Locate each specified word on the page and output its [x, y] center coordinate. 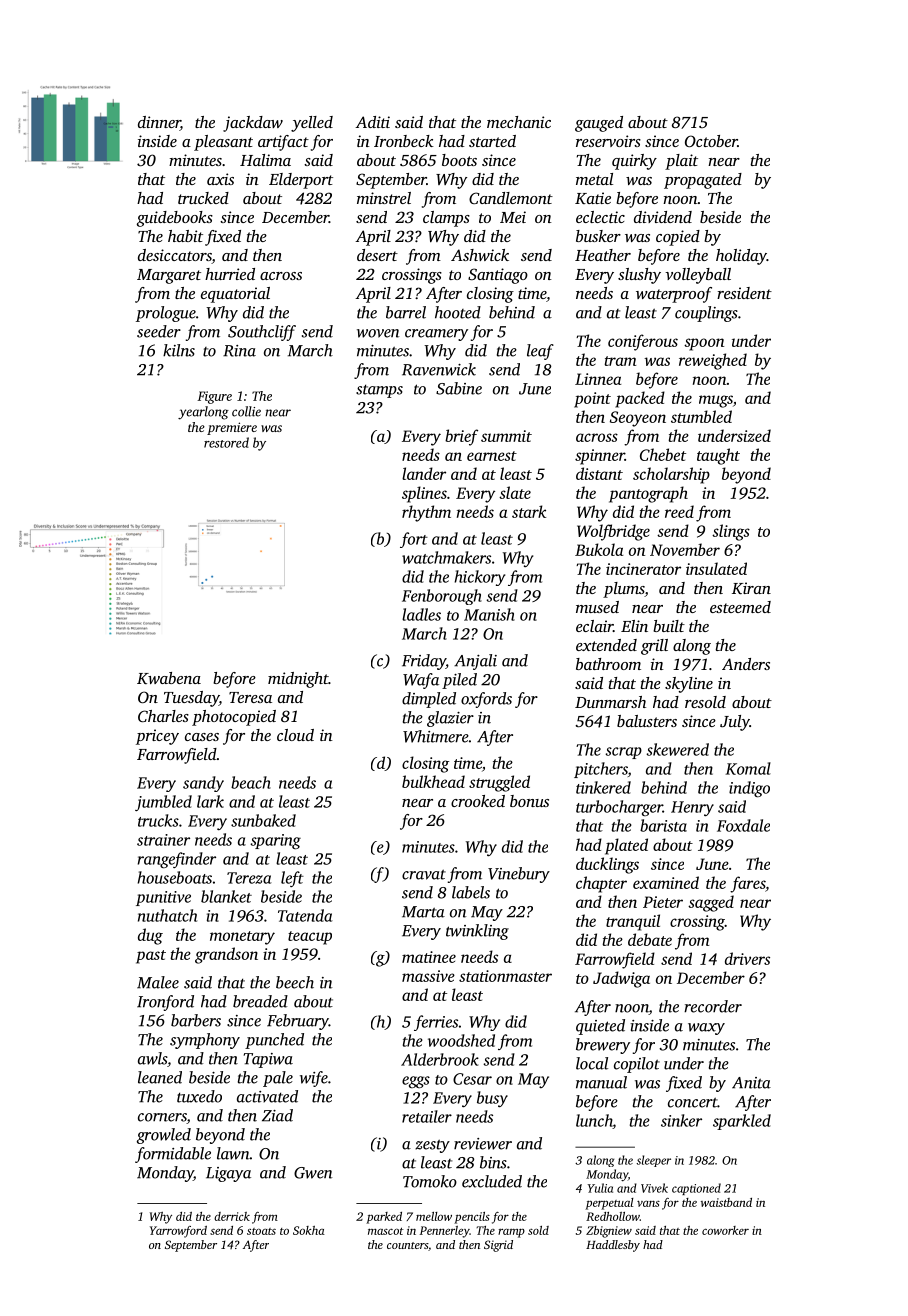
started [492, 141]
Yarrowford [178, 1232]
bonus [529, 801]
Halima [265, 160]
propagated [703, 181]
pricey [157, 737]
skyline [689, 685]
